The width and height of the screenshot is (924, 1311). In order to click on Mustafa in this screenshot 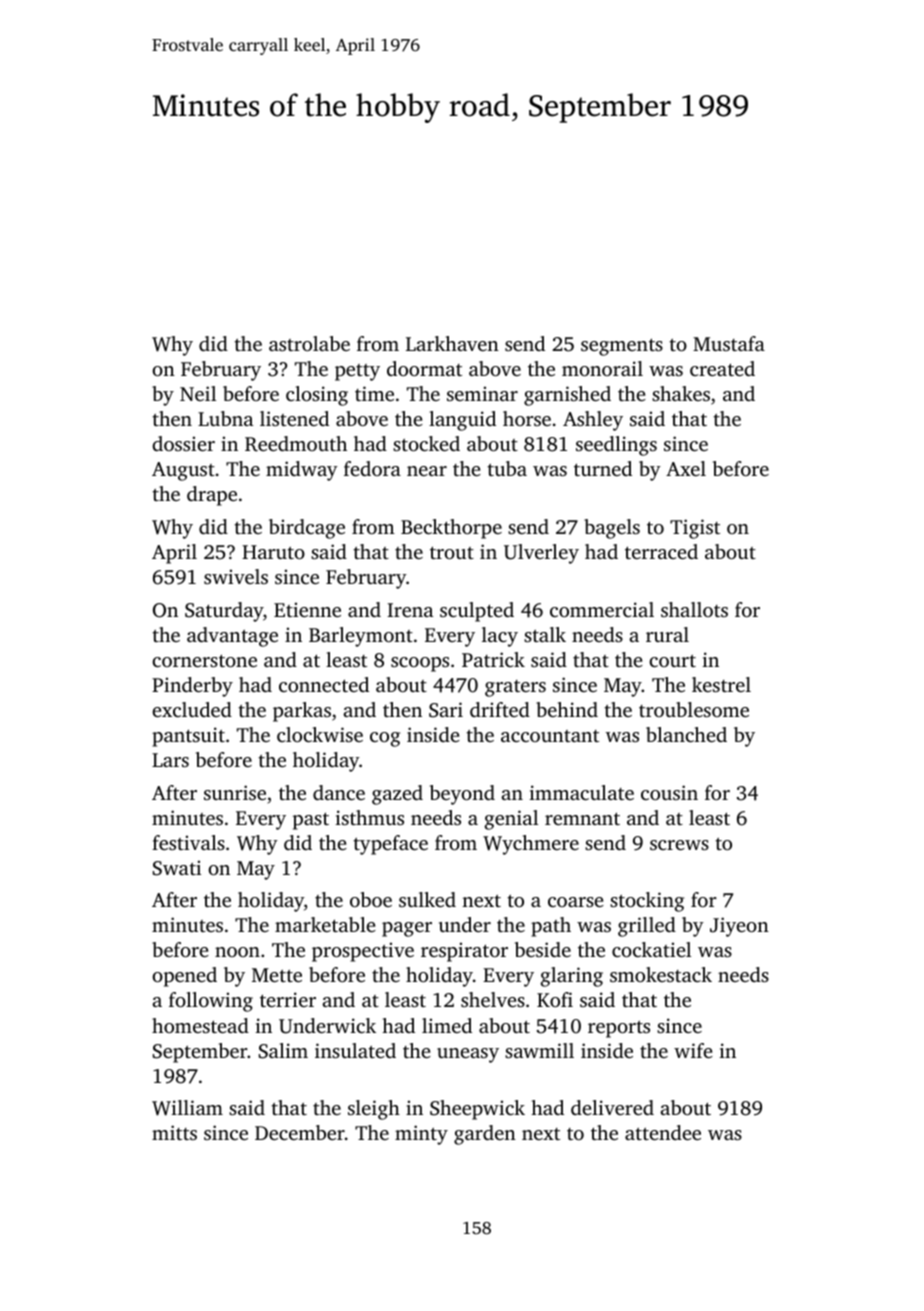, I will do `click(729, 343)`.
